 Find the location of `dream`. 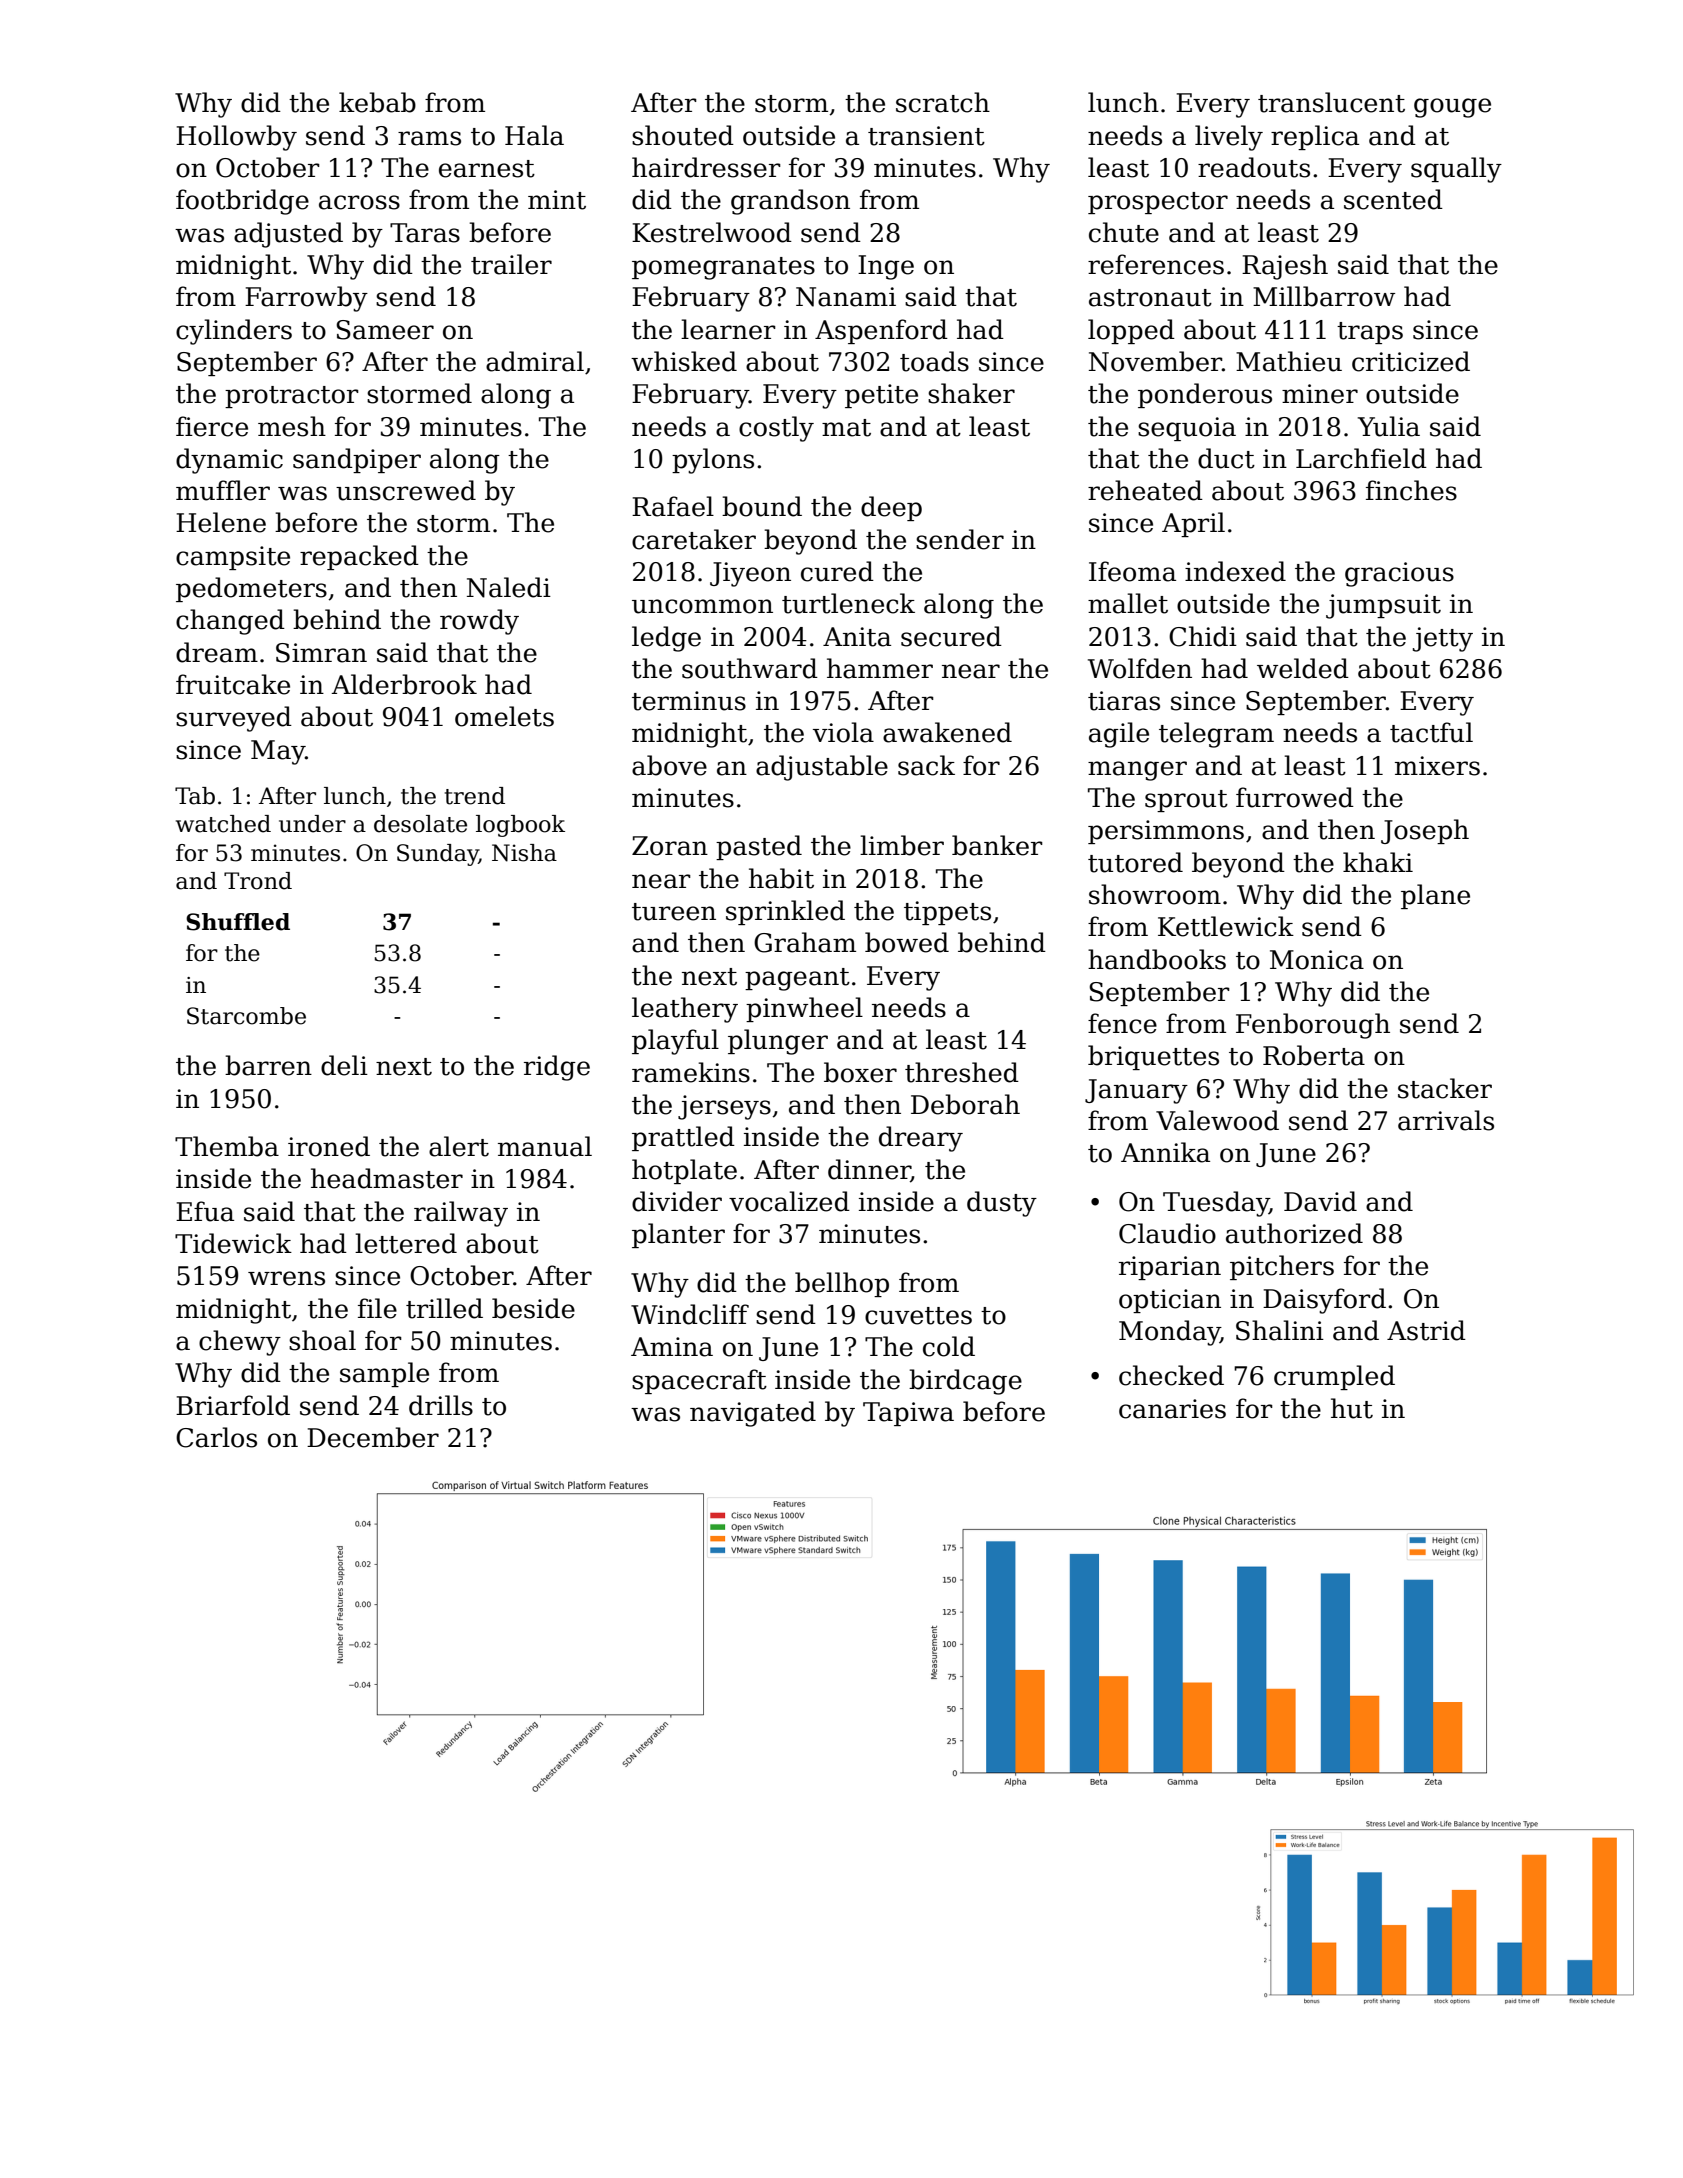

dream is located at coordinates (217, 652).
